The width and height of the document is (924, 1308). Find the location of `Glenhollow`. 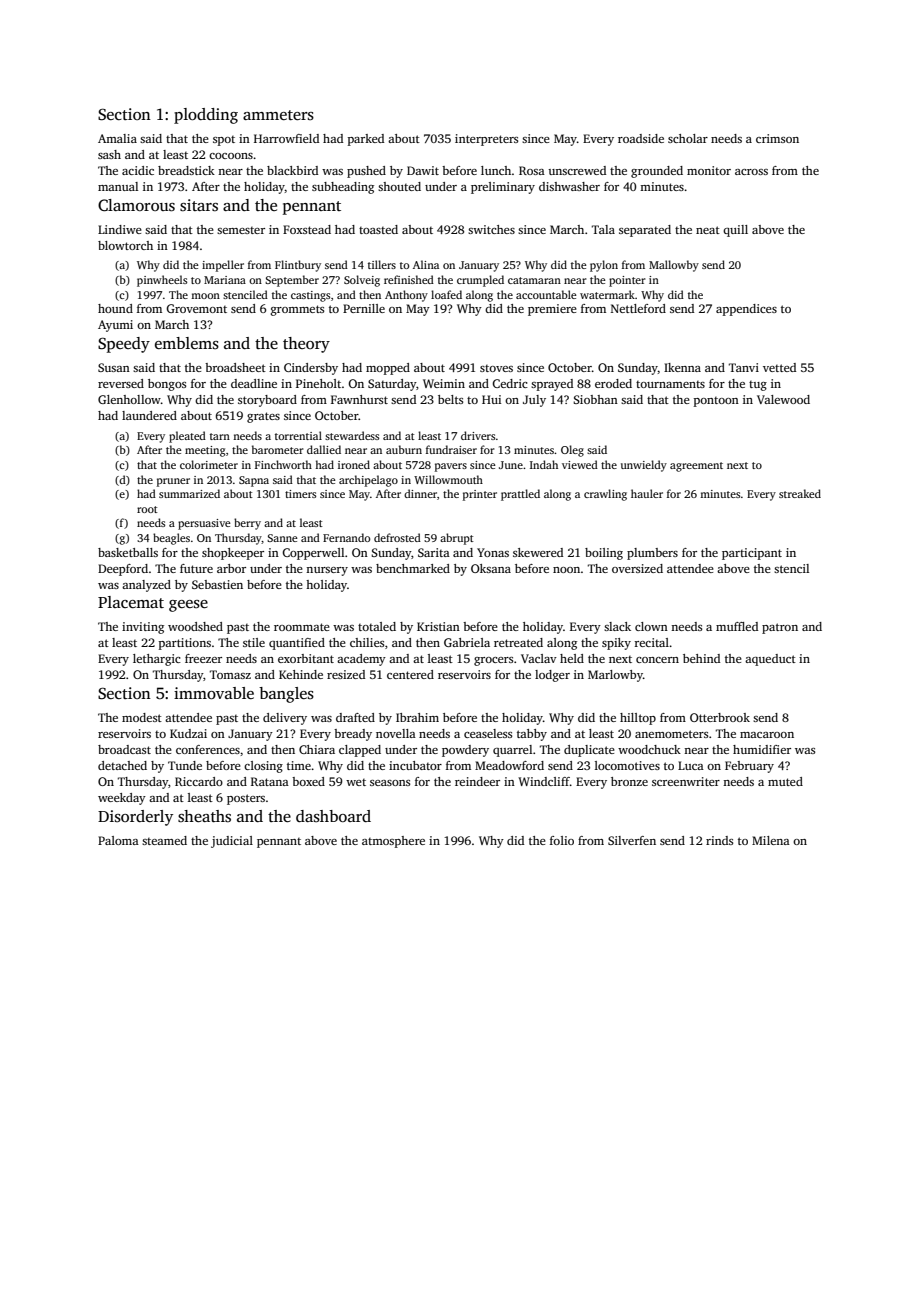

Glenhollow is located at coordinates (129, 399).
